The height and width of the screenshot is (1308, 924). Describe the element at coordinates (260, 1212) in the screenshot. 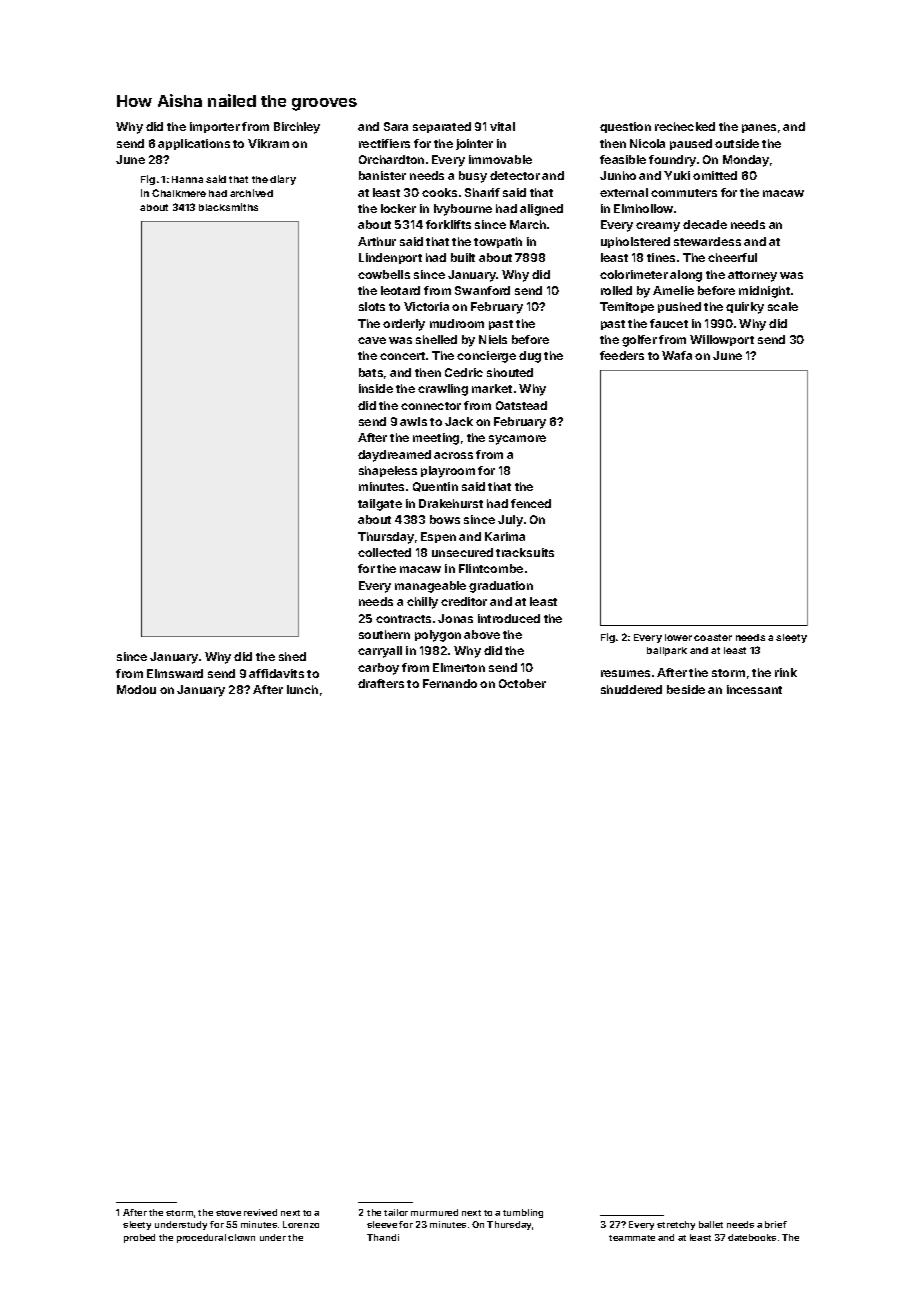

I see `revived` at that location.
